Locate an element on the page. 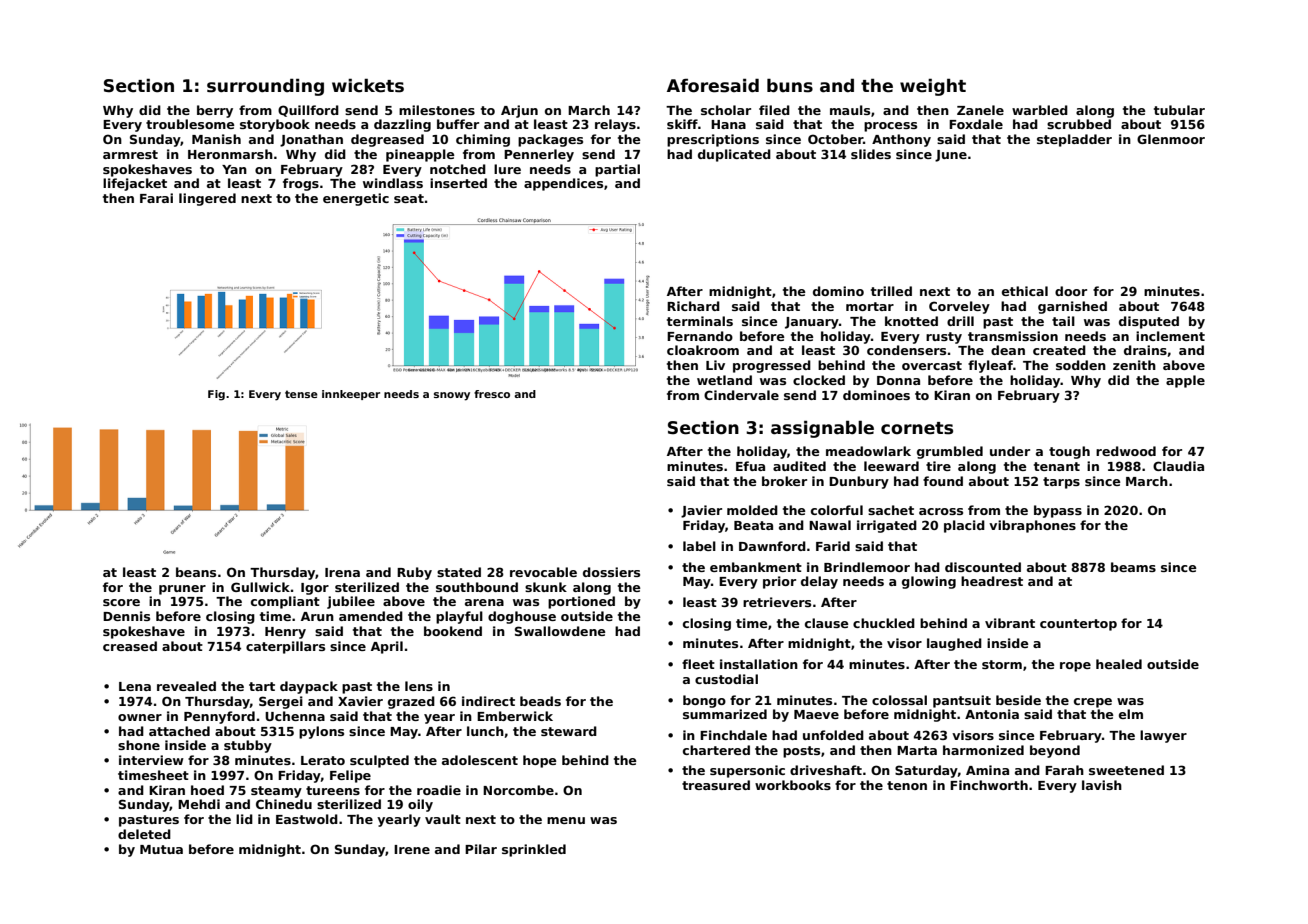 Image resolution: width=1308 pixels, height=924 pixels. door is located at coordinates (1071, 291).
